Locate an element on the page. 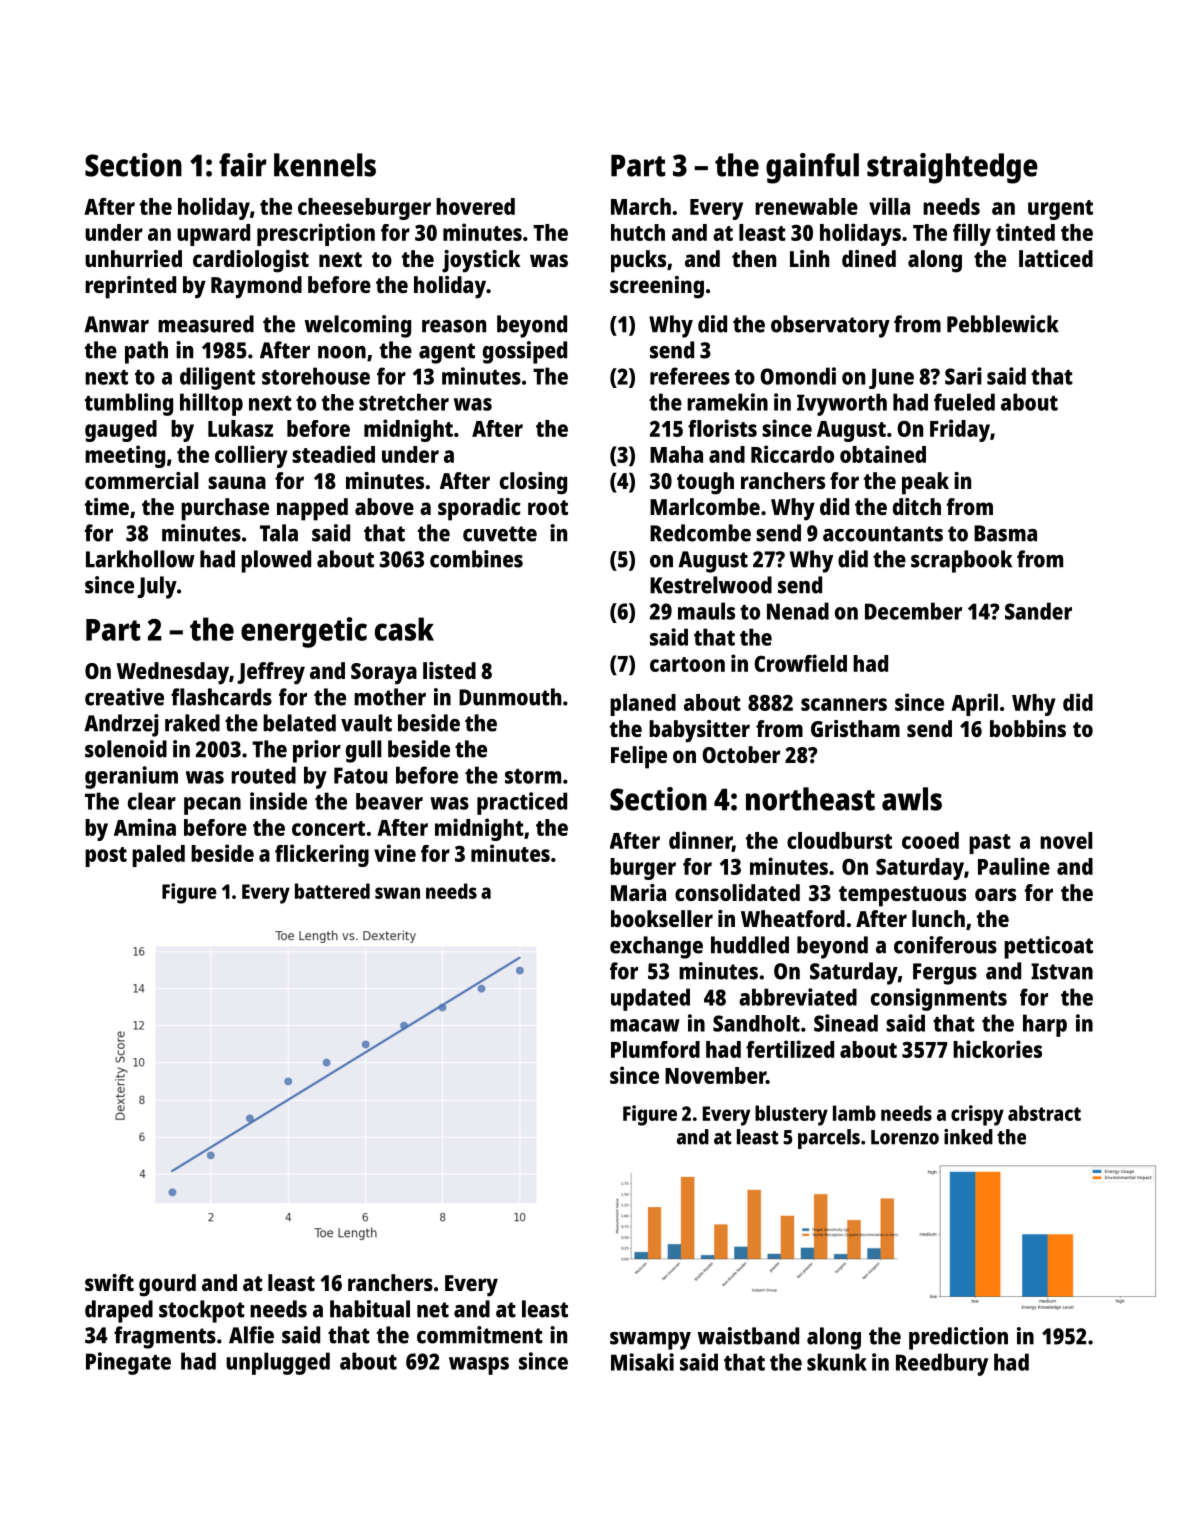 The height and width of the image is (1524, 1178). net is located at coordinates (433, 1310).
